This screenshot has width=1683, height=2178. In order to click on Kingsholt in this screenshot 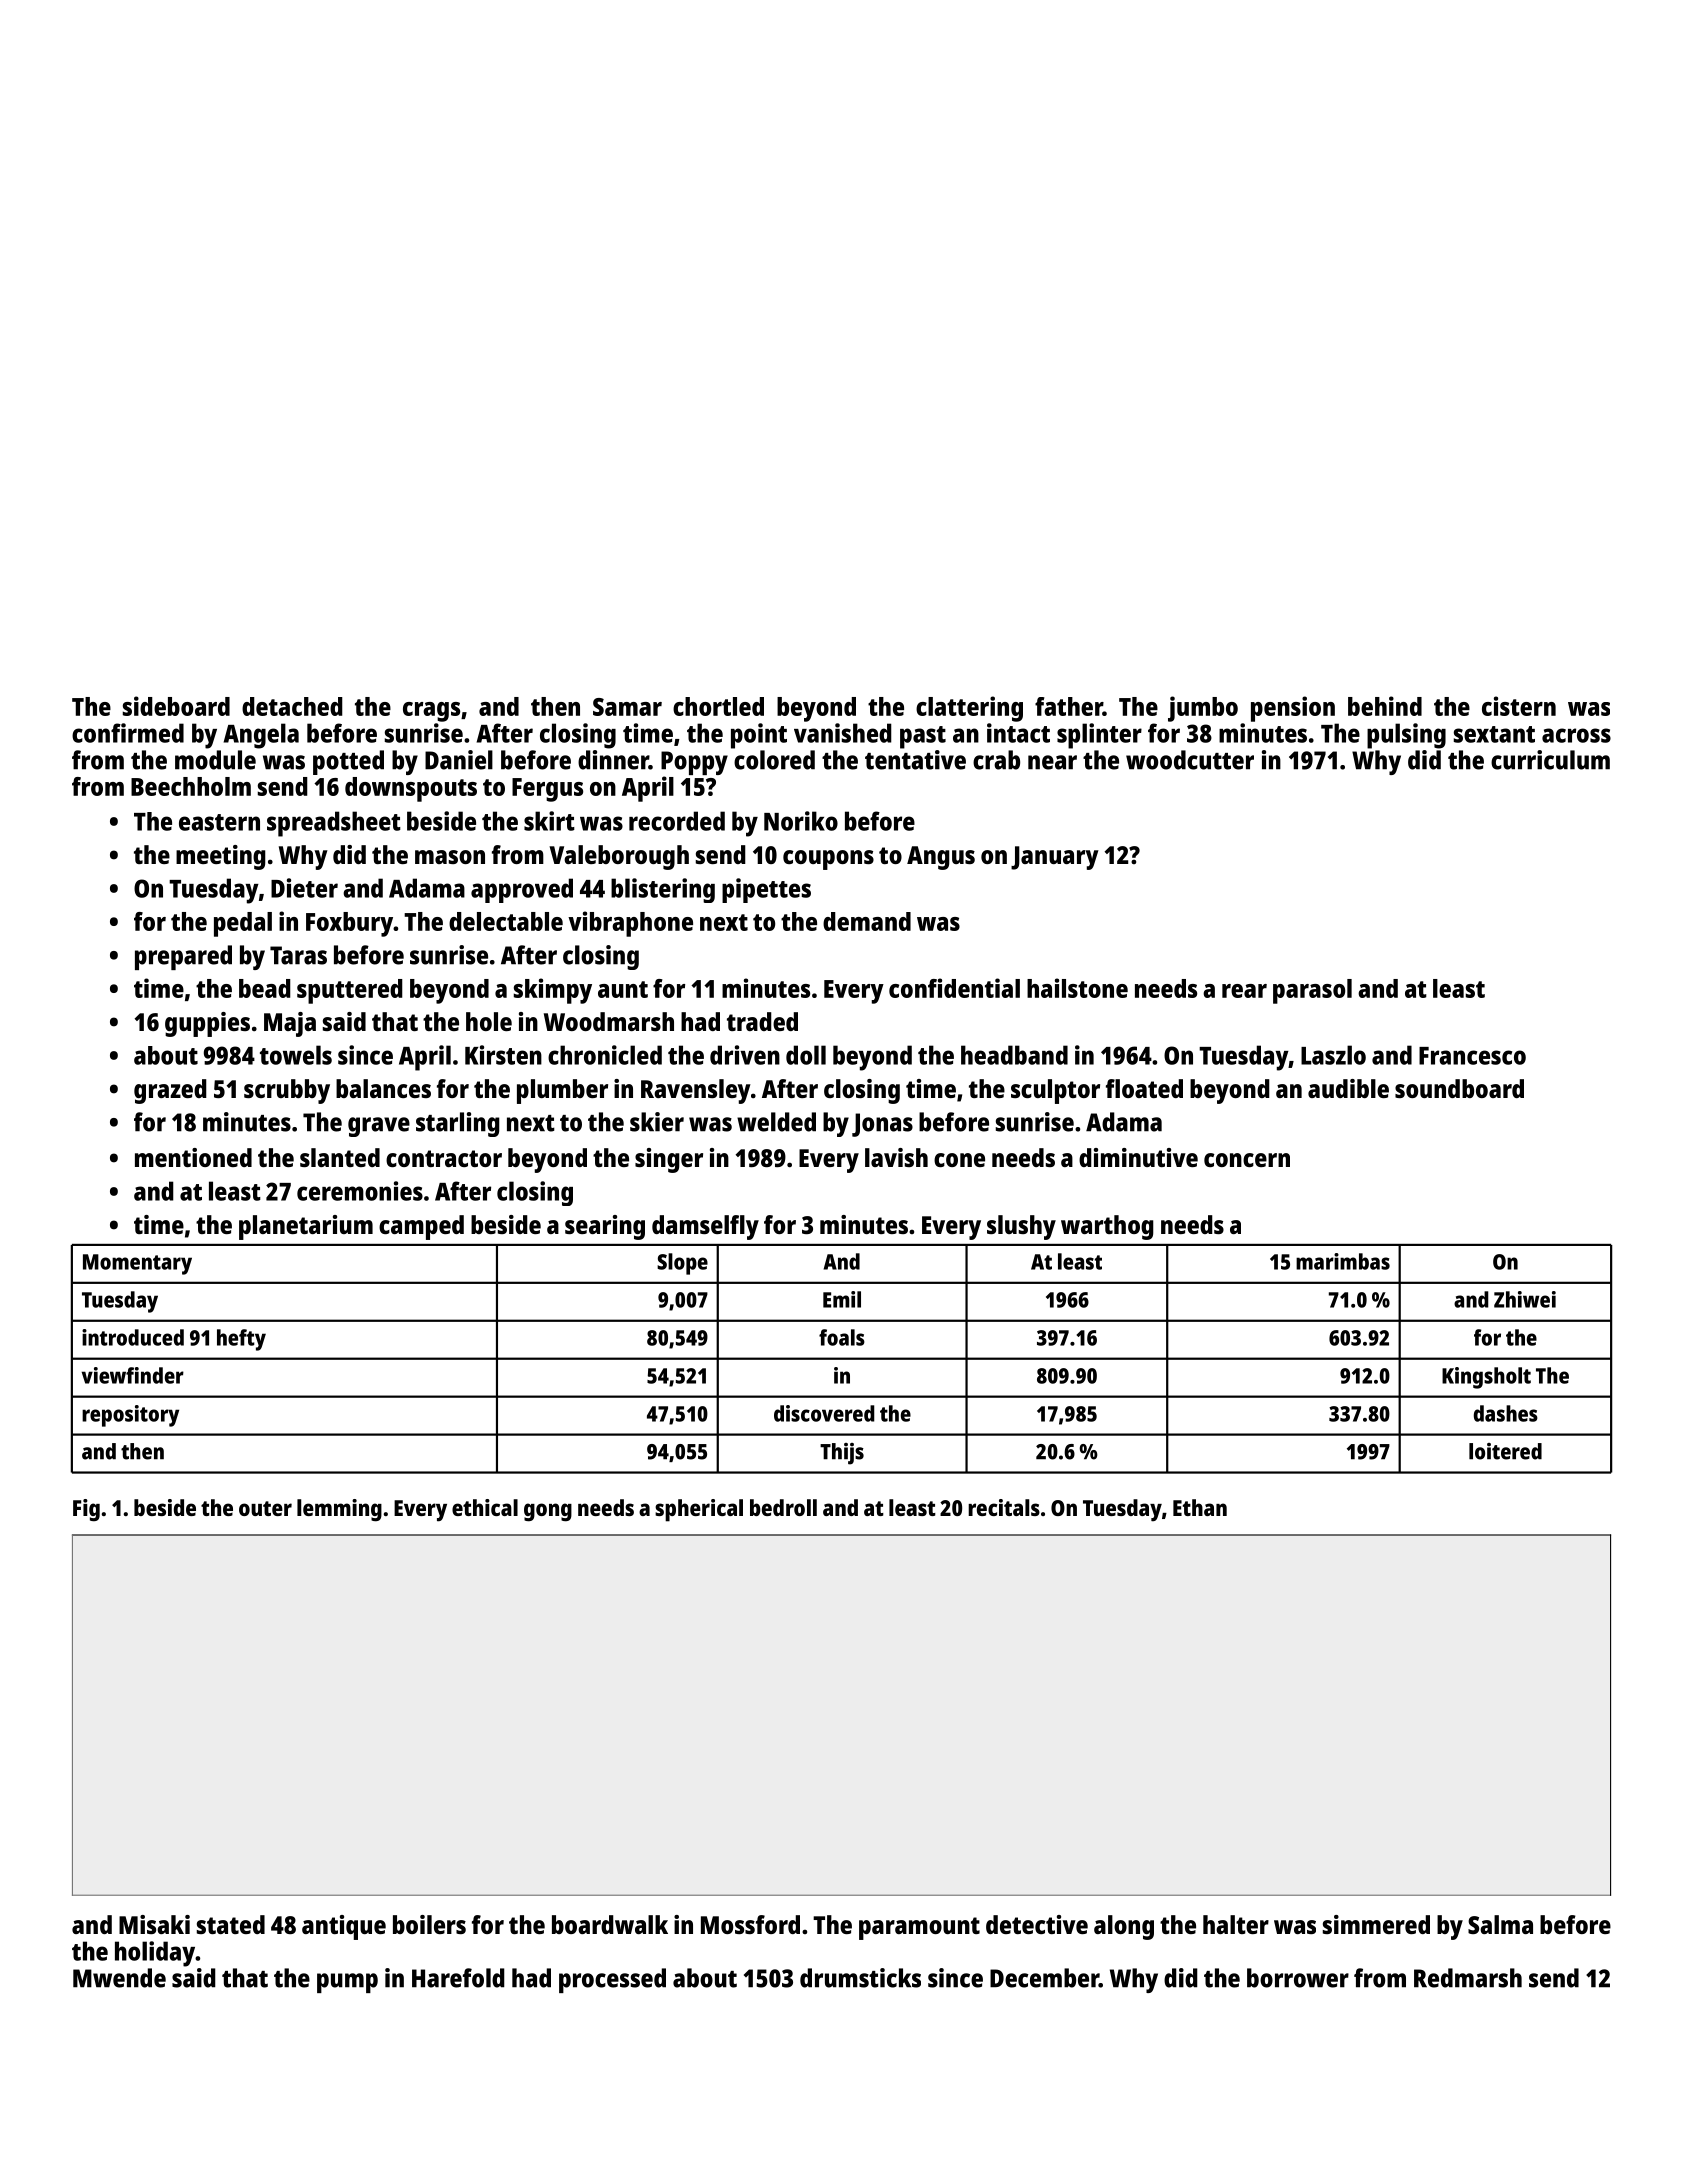, I will do `click(1486, 1378)`.
